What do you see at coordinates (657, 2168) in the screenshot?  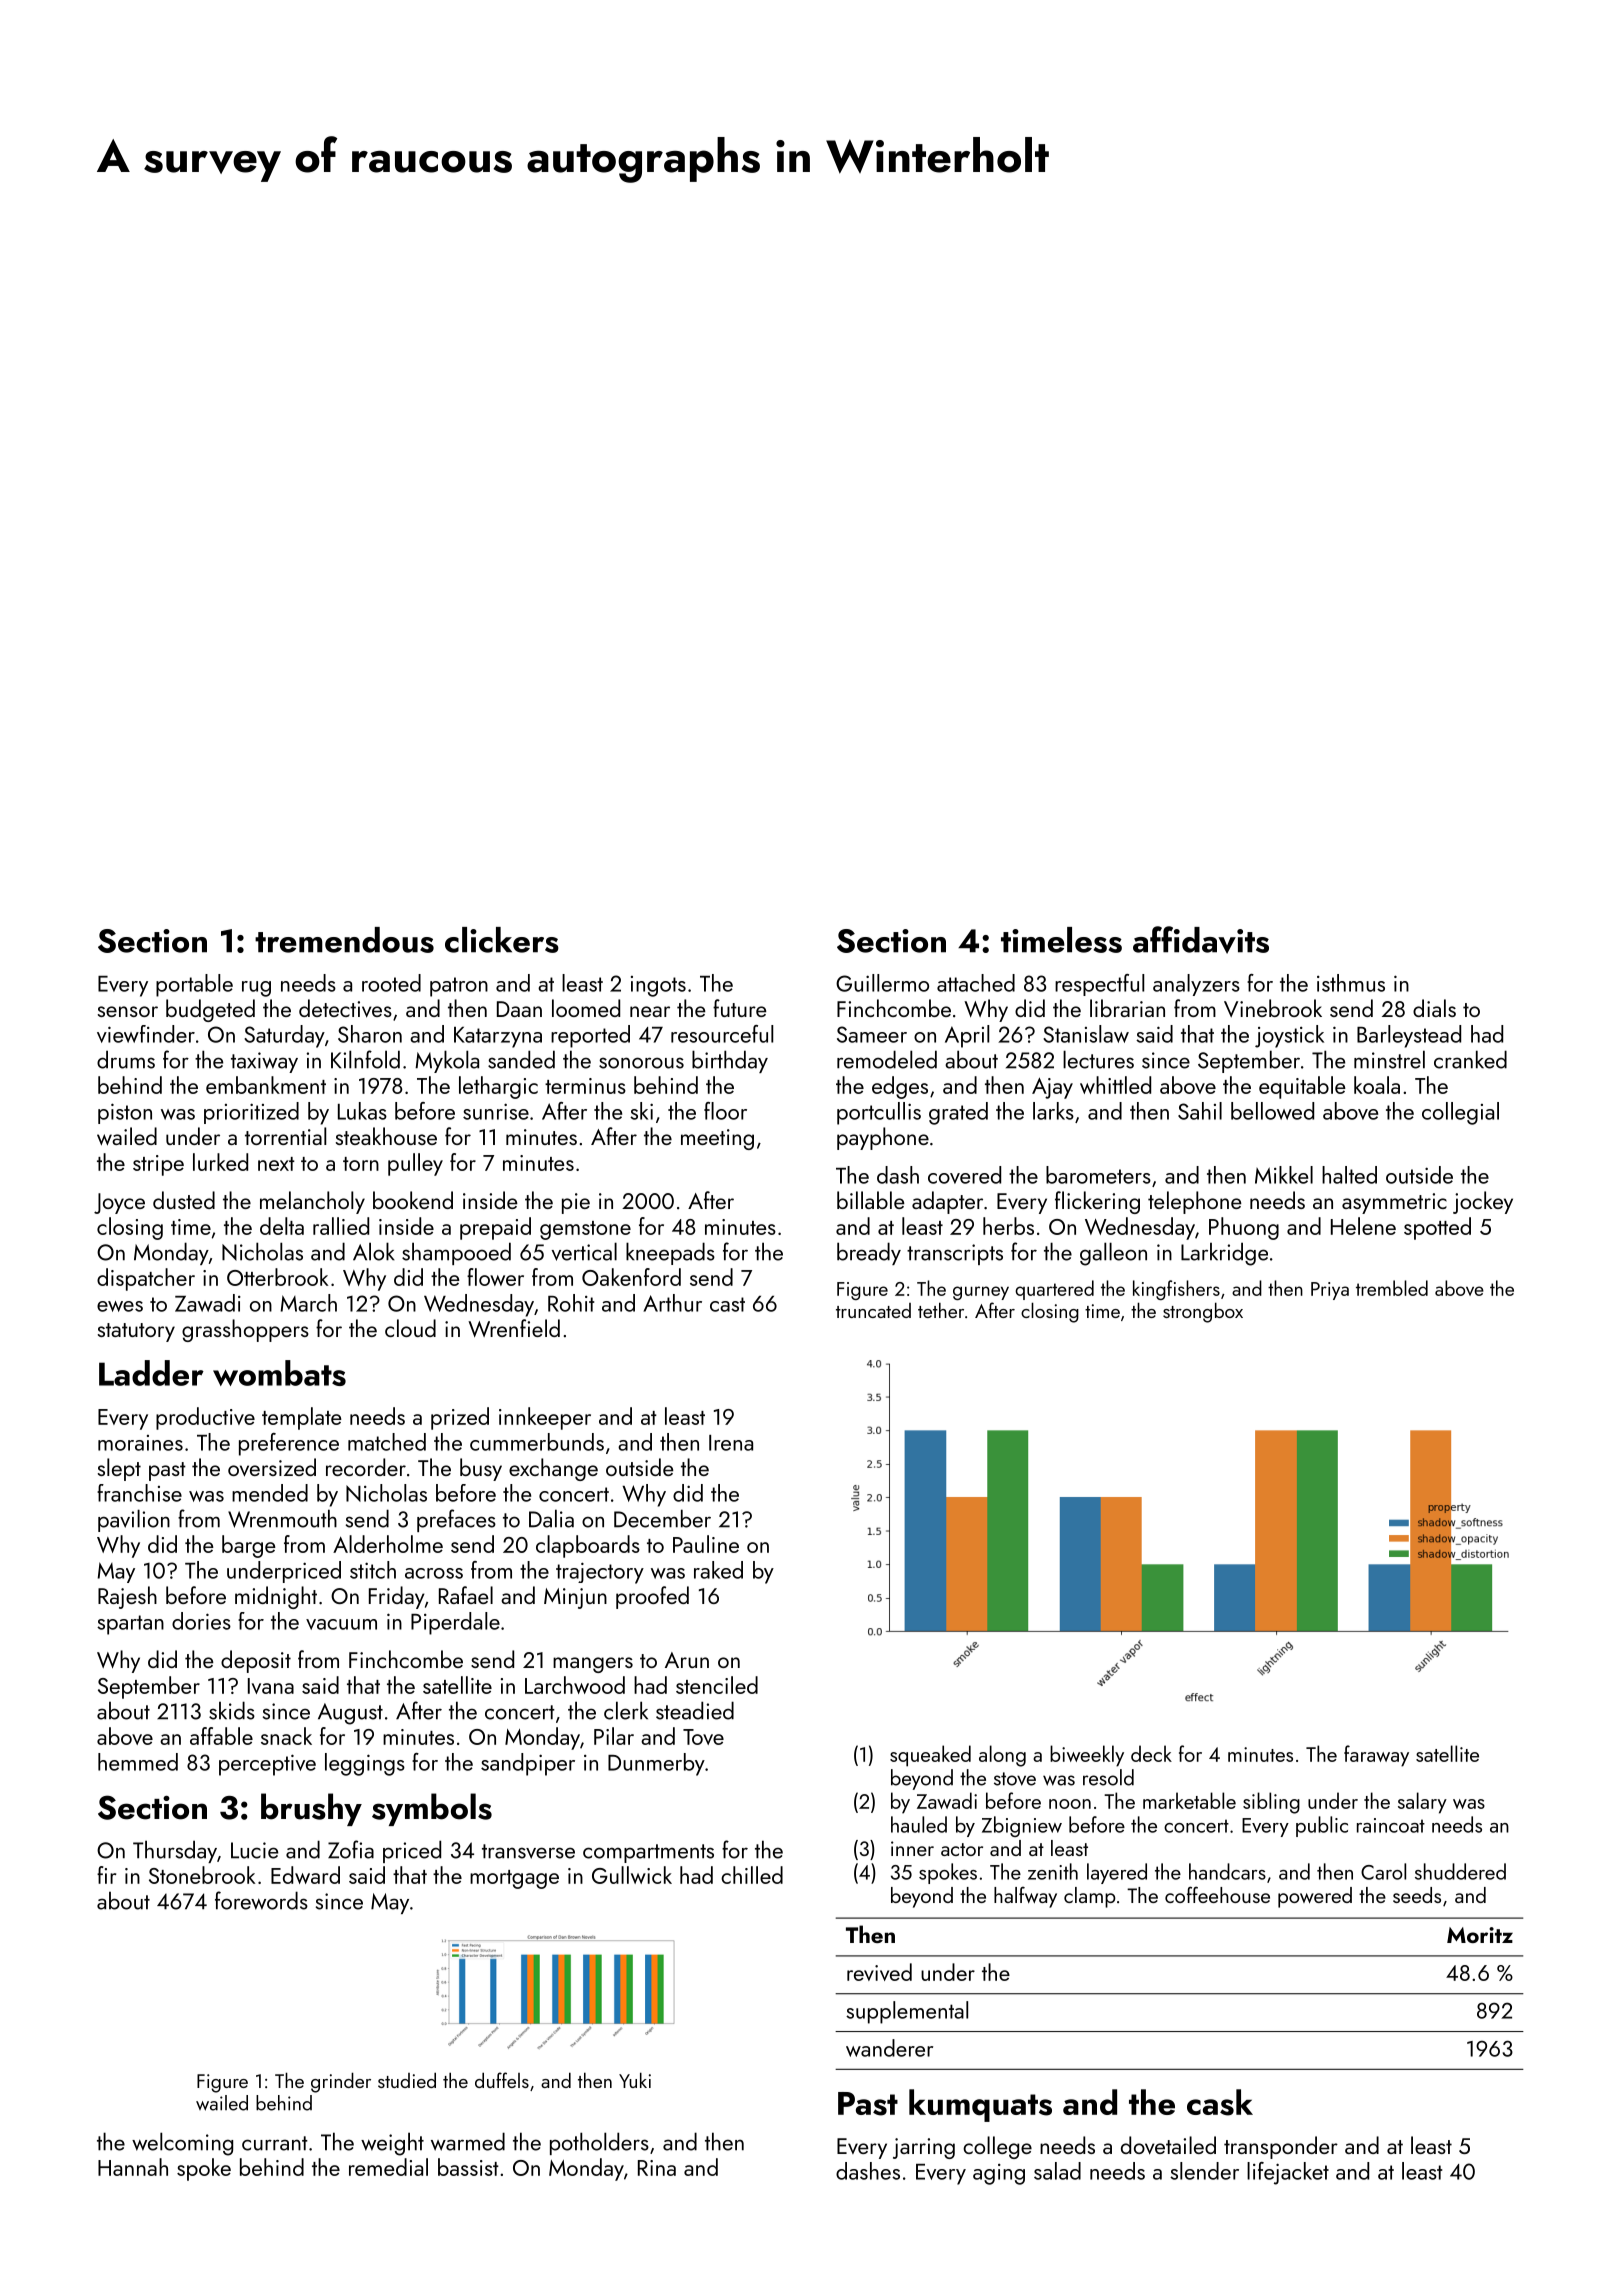 I see `Rina` at bounding box center [657, 2168].
